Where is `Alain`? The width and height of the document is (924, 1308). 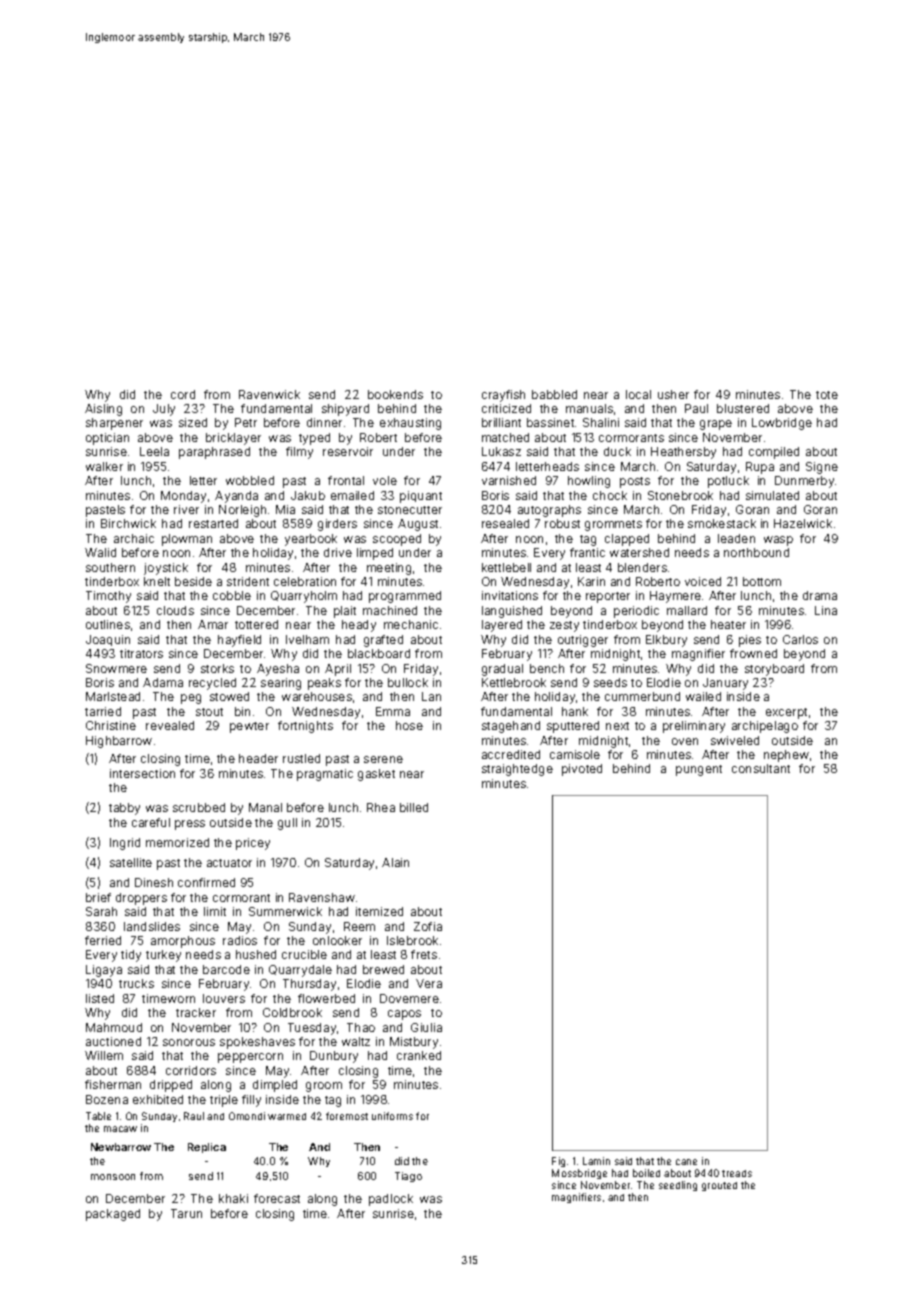 Alain is located at coordinates (395, 862).
